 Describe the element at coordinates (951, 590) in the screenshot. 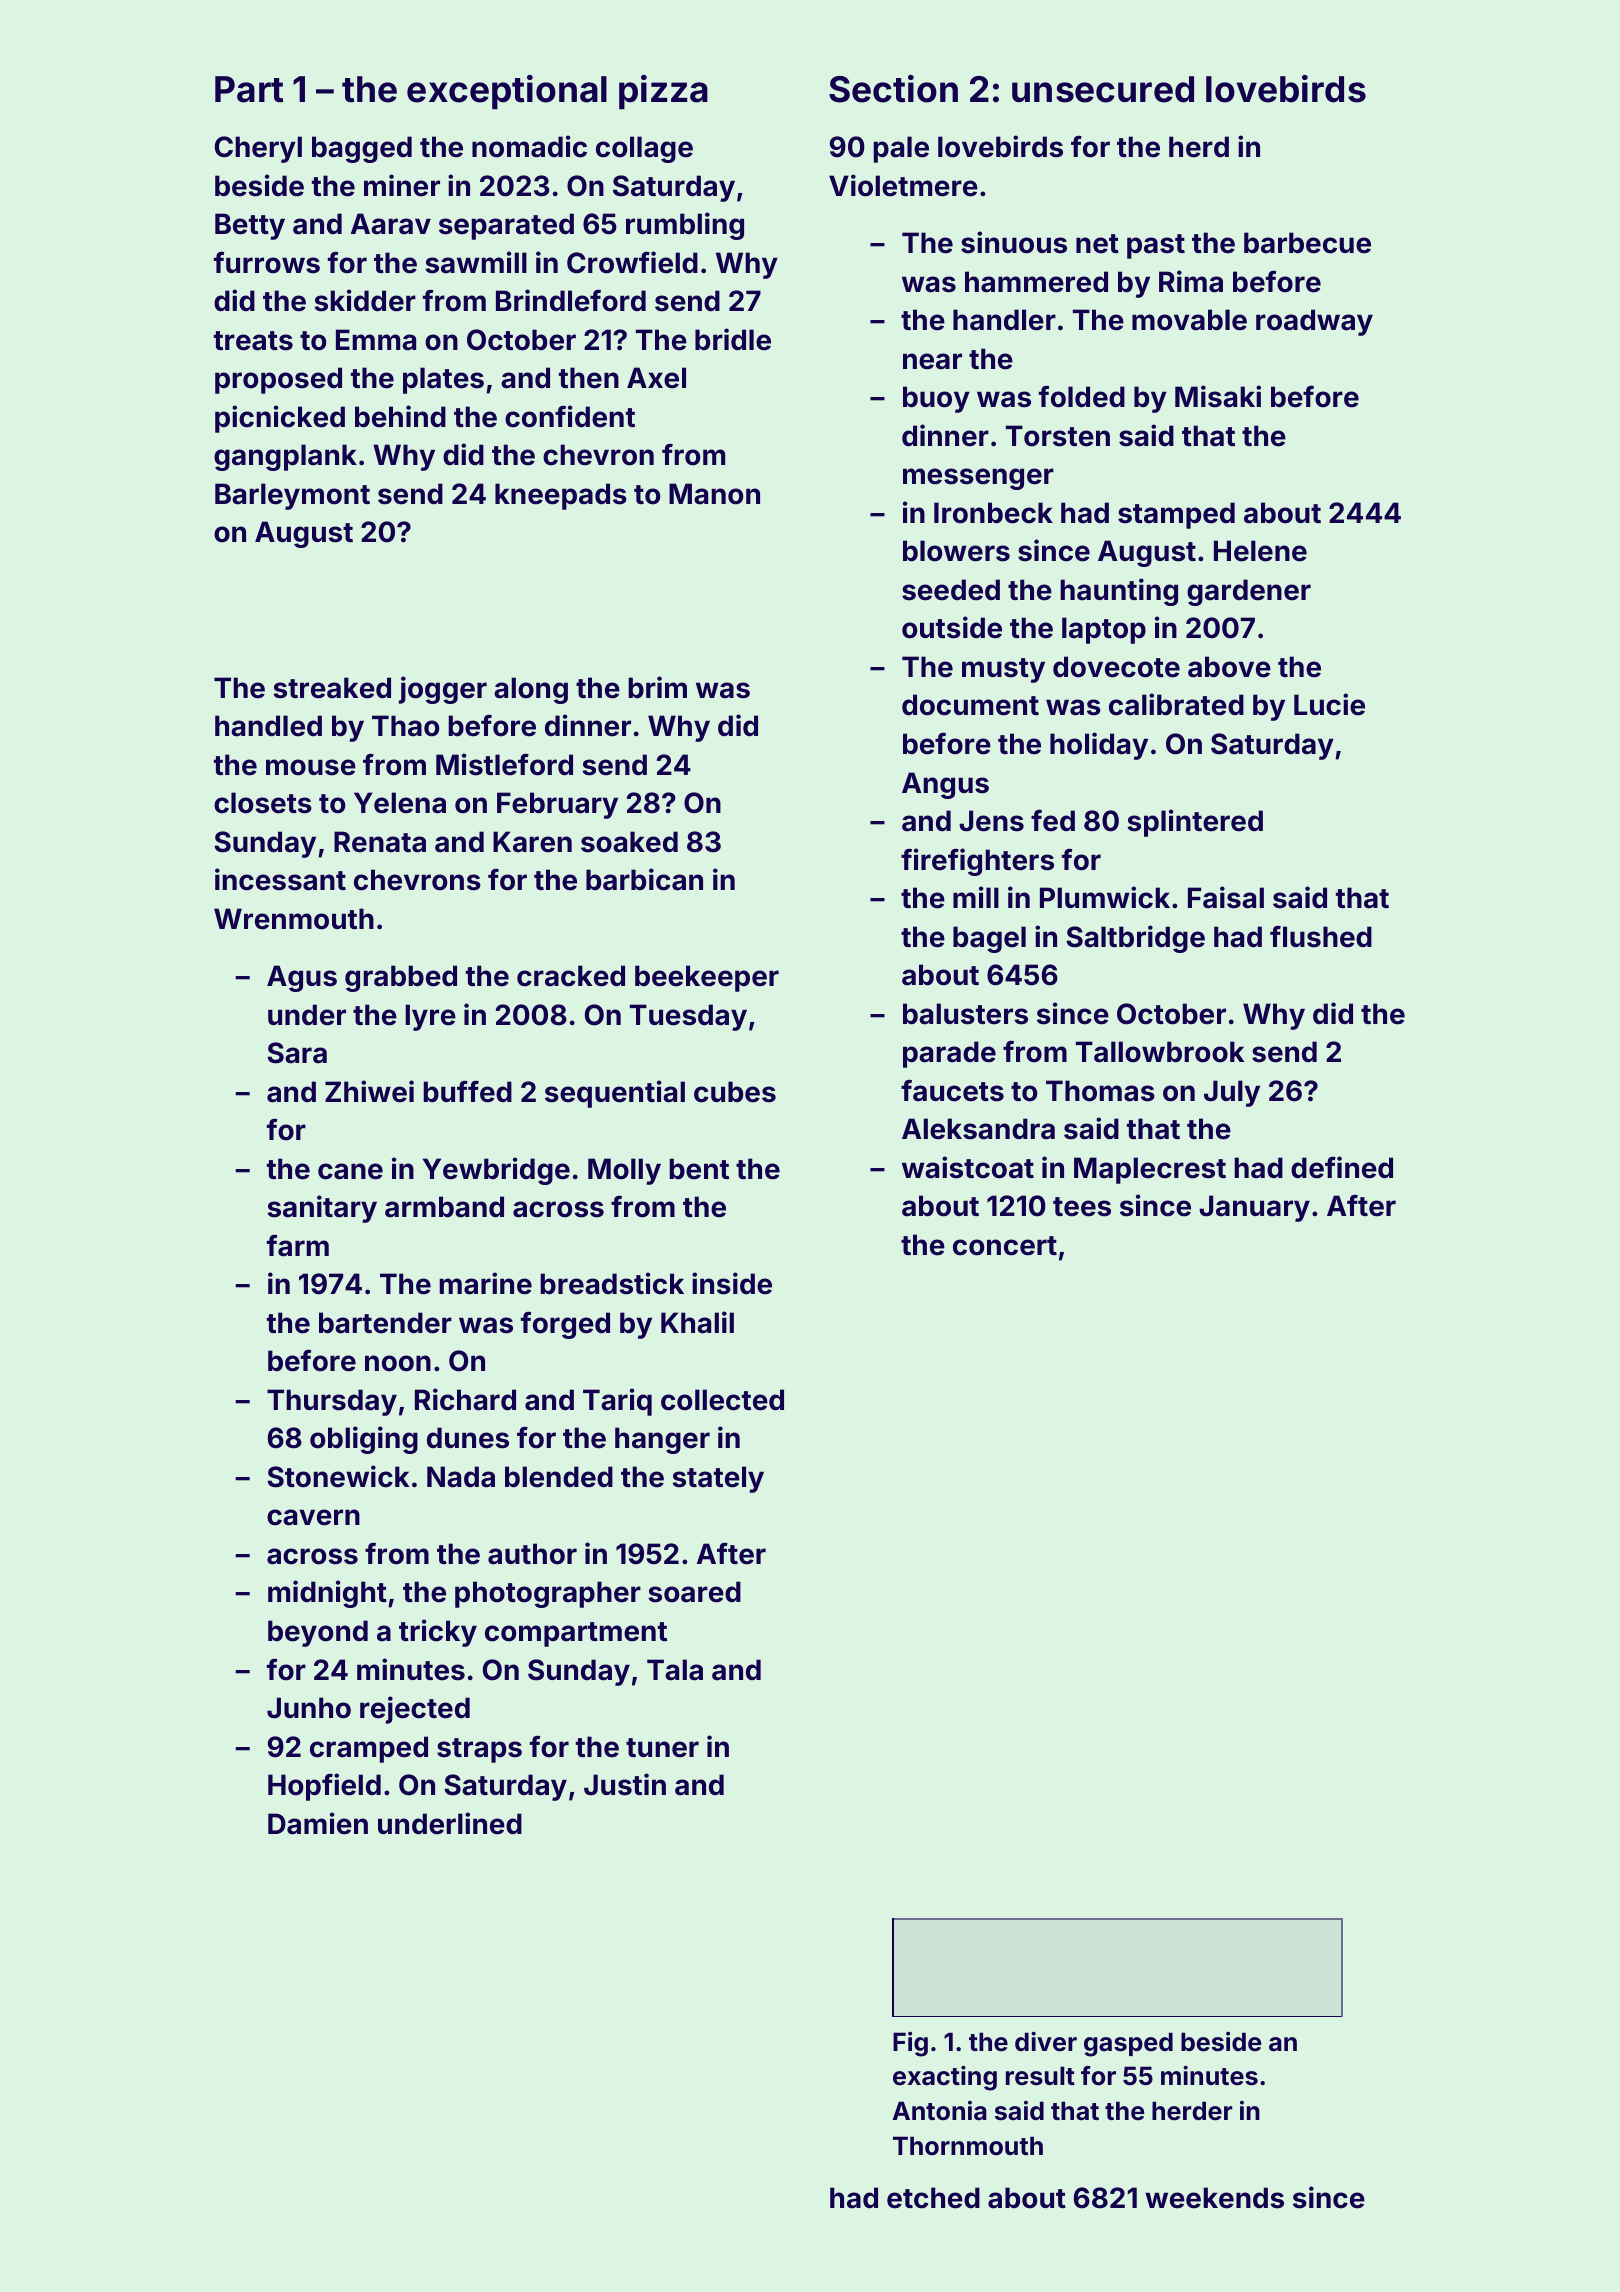

I see `seeded` at that location.
